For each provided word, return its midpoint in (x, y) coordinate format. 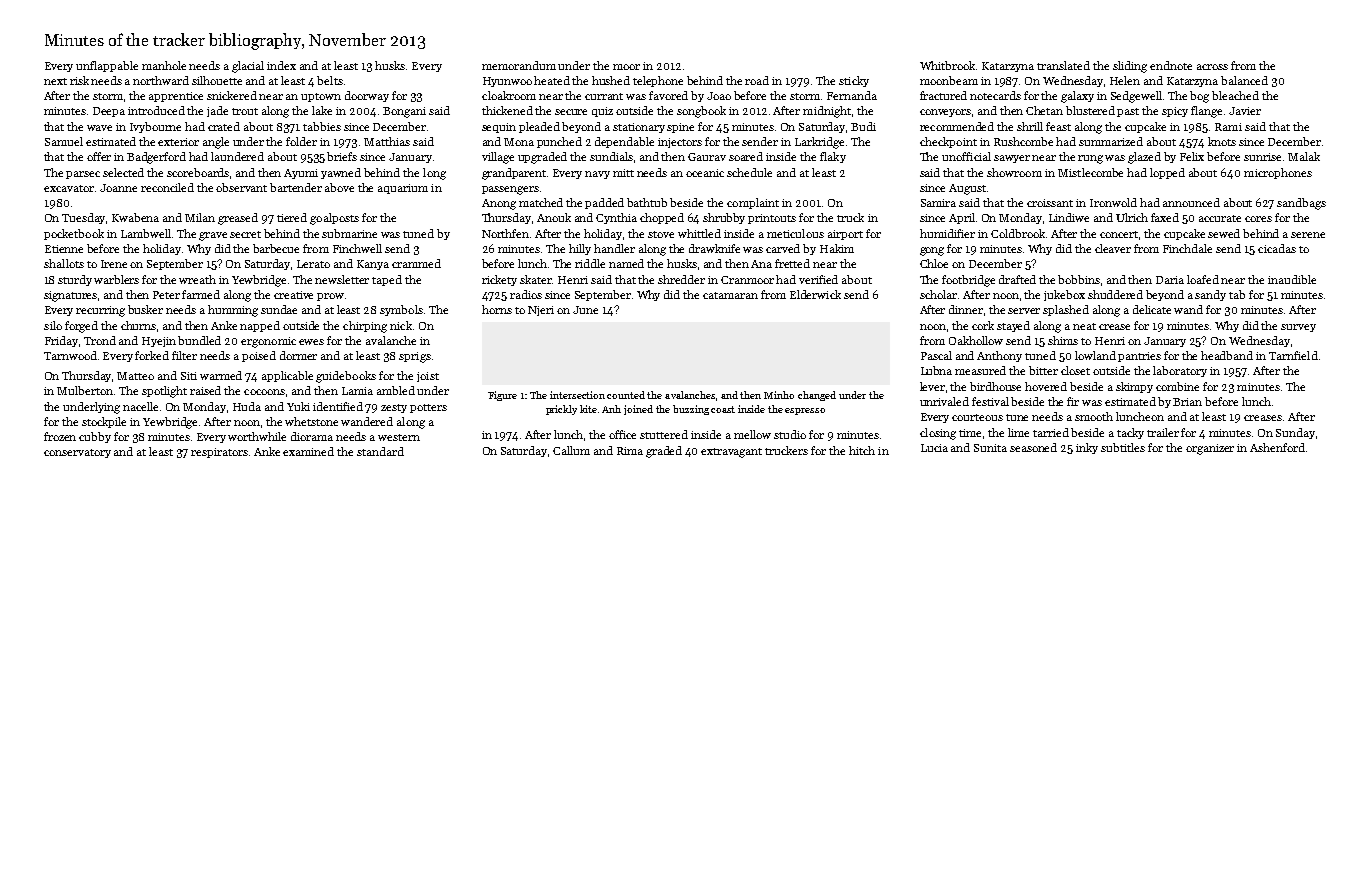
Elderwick (815, 294)
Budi (863, 126)
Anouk (554, 217)
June (585, 310)
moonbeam (949, 80)
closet (1075, 370)
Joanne (118, 188)
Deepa (109, 112)
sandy (1210, 295)
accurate (1220, 218)
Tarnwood (70, 355)
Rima (630, 451)
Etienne (64, 249)
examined (308, 451)
